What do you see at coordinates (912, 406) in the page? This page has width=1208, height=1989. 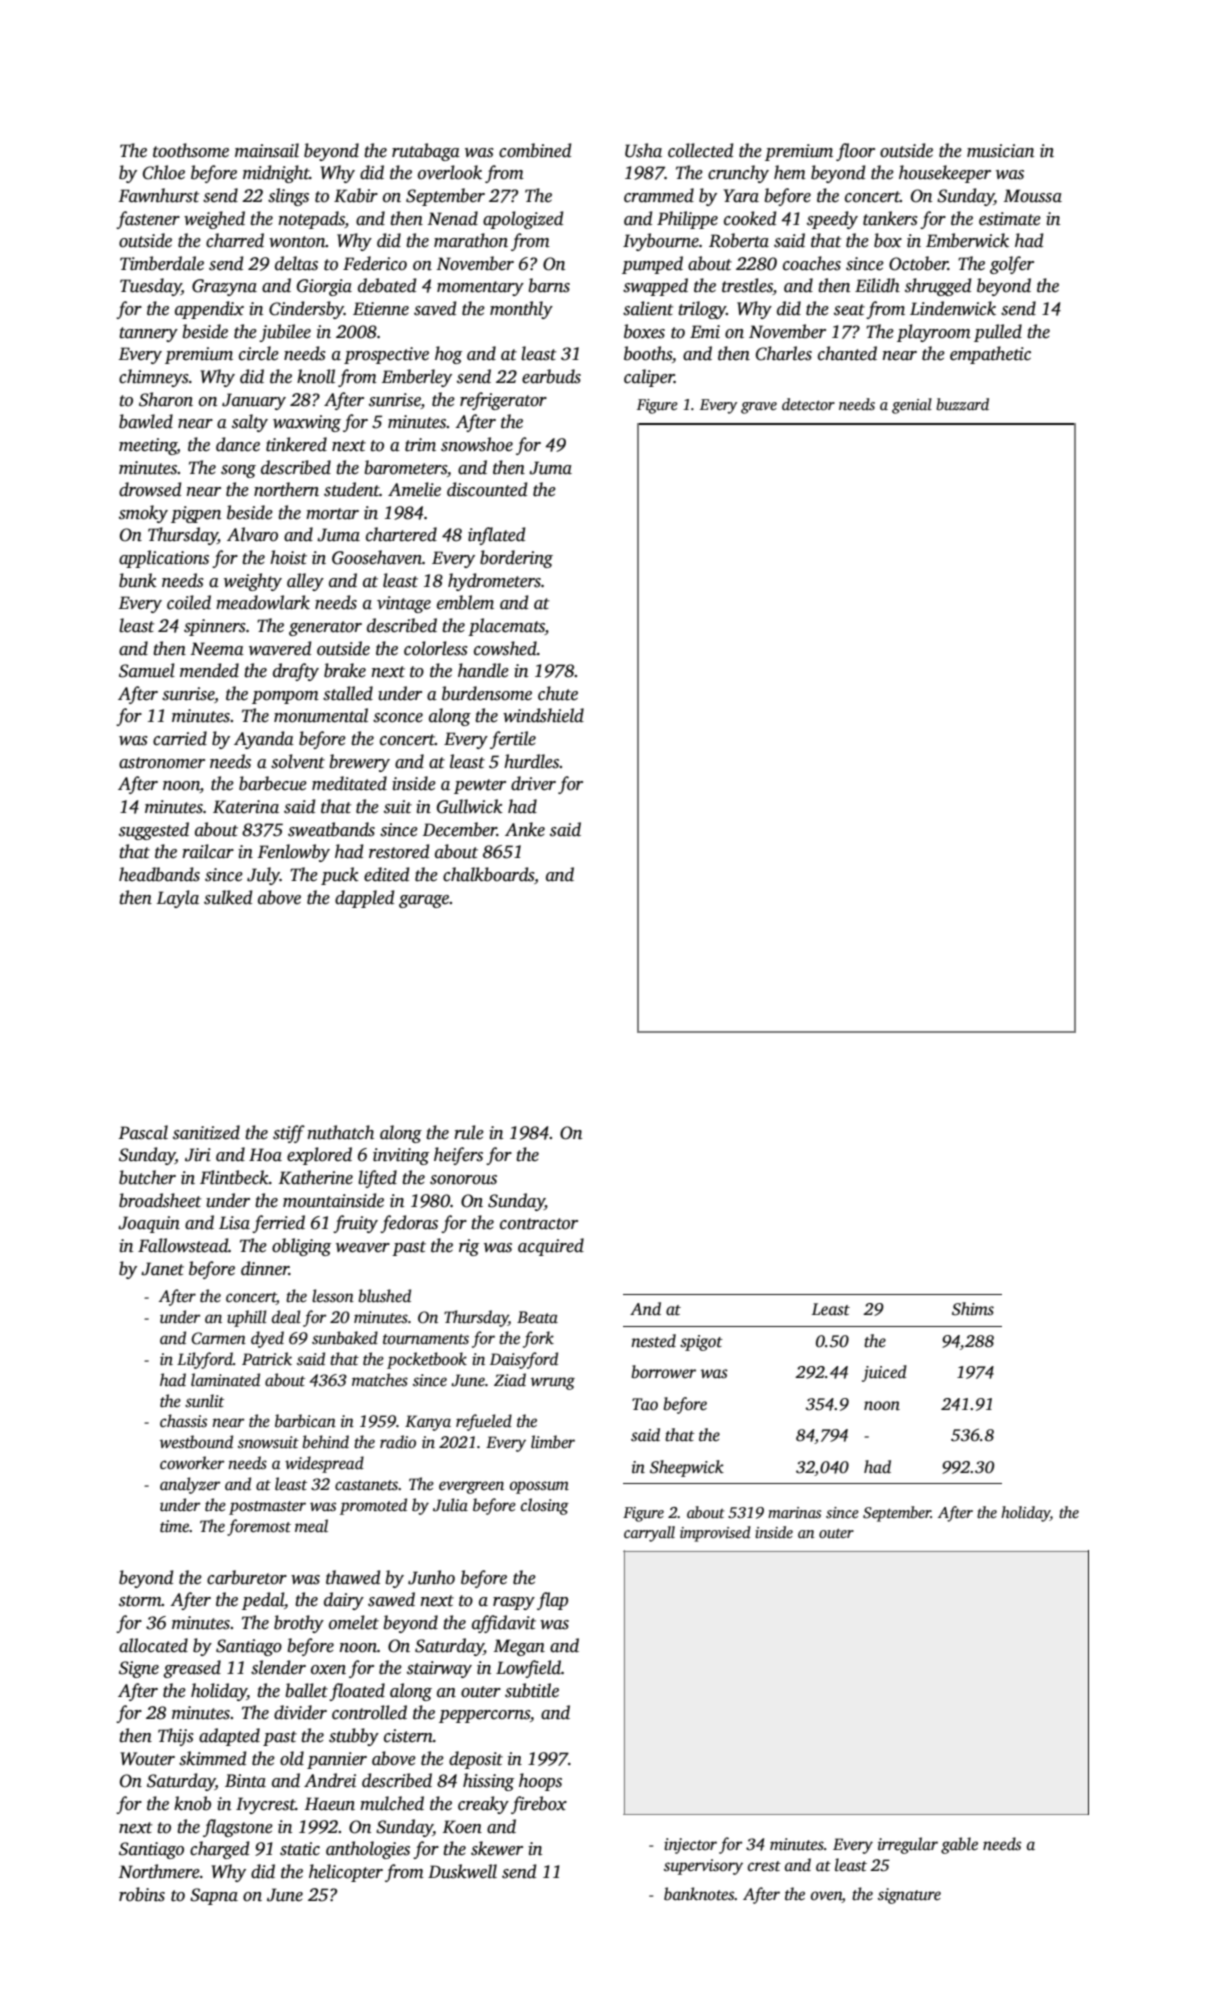 I see `genial` at bounding box center [912, 406].
